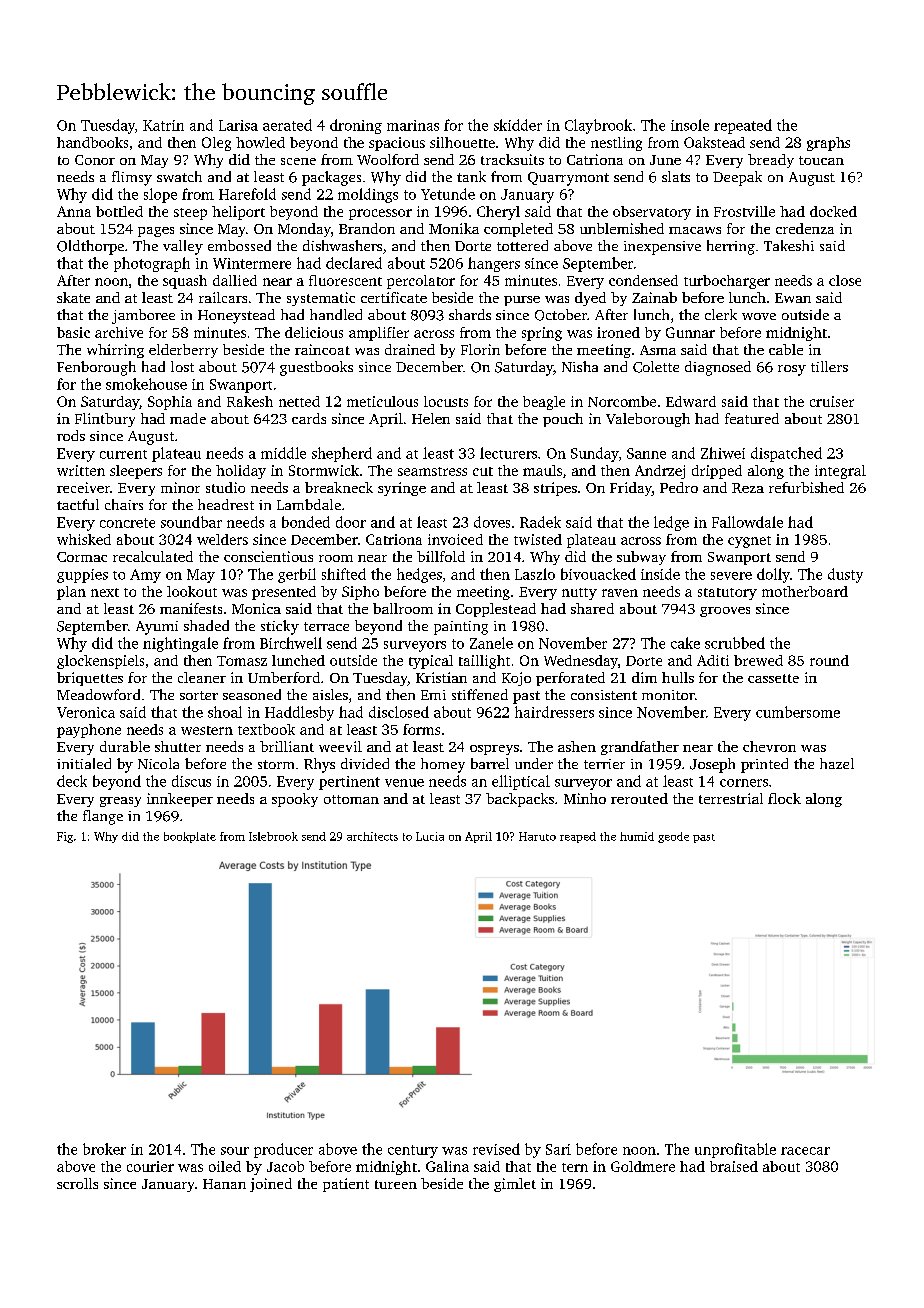  I want to click on moldings, so click(368, 195).
